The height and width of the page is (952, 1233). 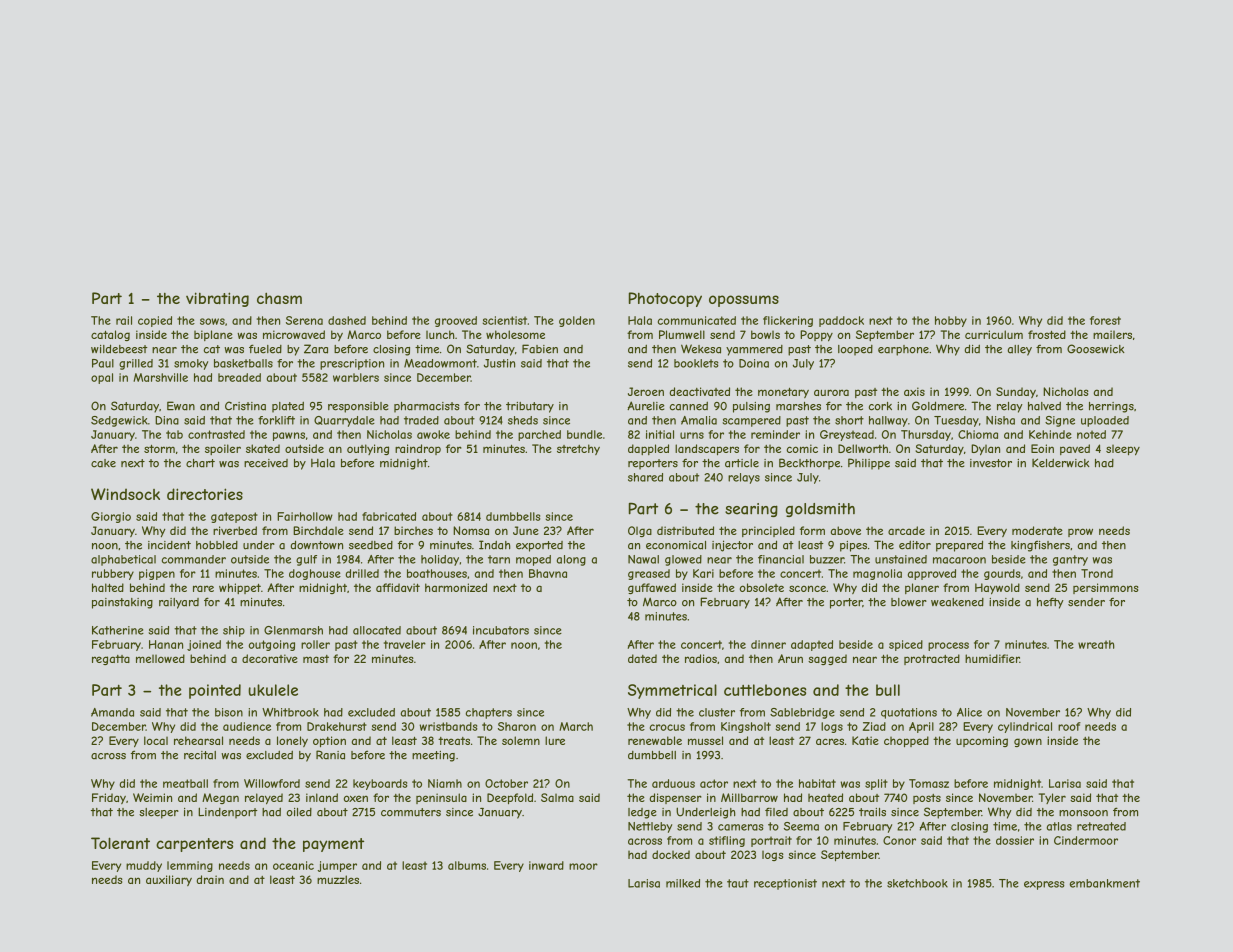 I want to click on Amanda, so click(x=112, y=712).
